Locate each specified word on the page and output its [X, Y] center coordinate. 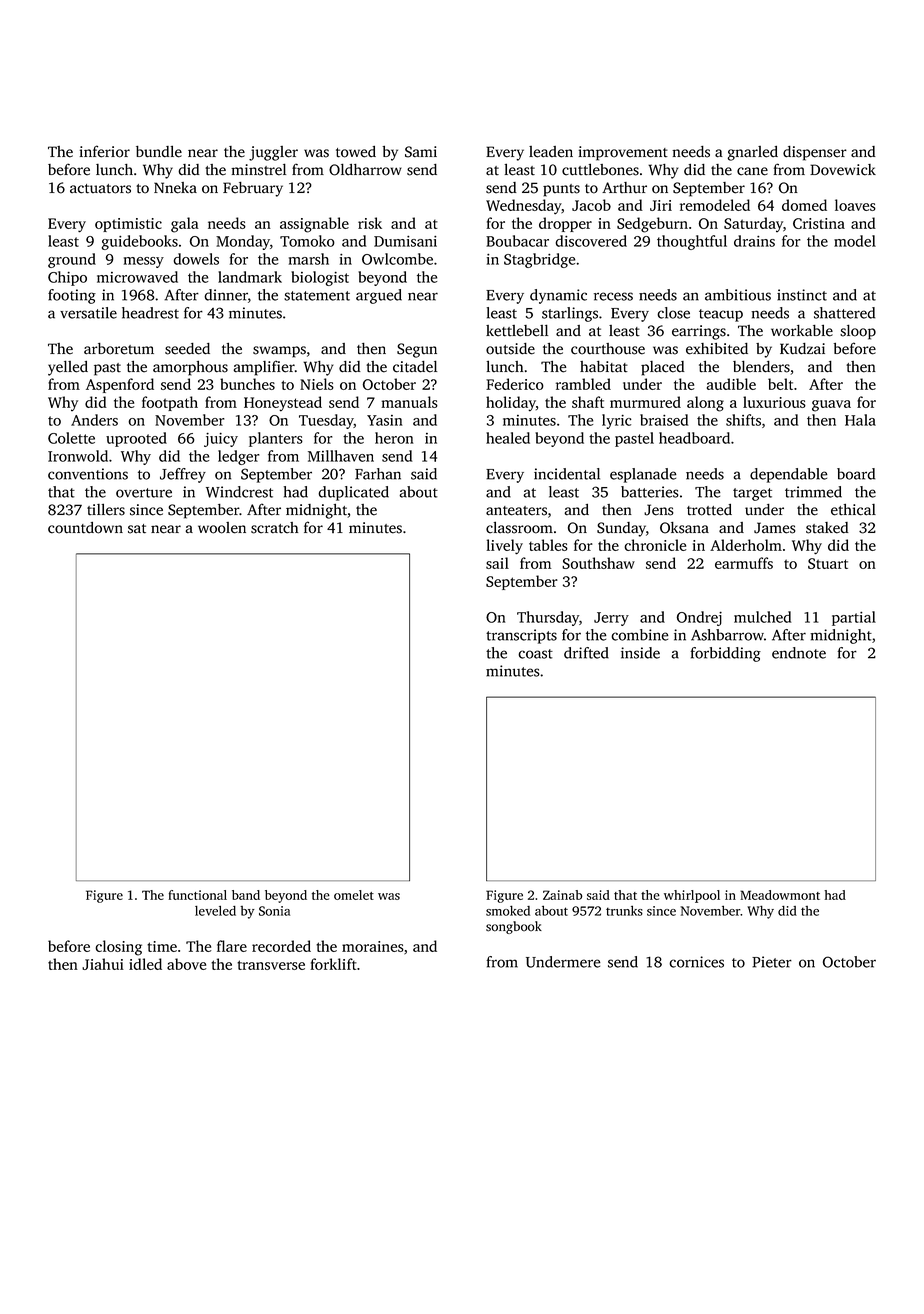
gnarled [753, 153]
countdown [85, 528]
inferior [105, 151]
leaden [551, 152]
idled [145, 964]
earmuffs [744, 563]
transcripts [521, 636]
